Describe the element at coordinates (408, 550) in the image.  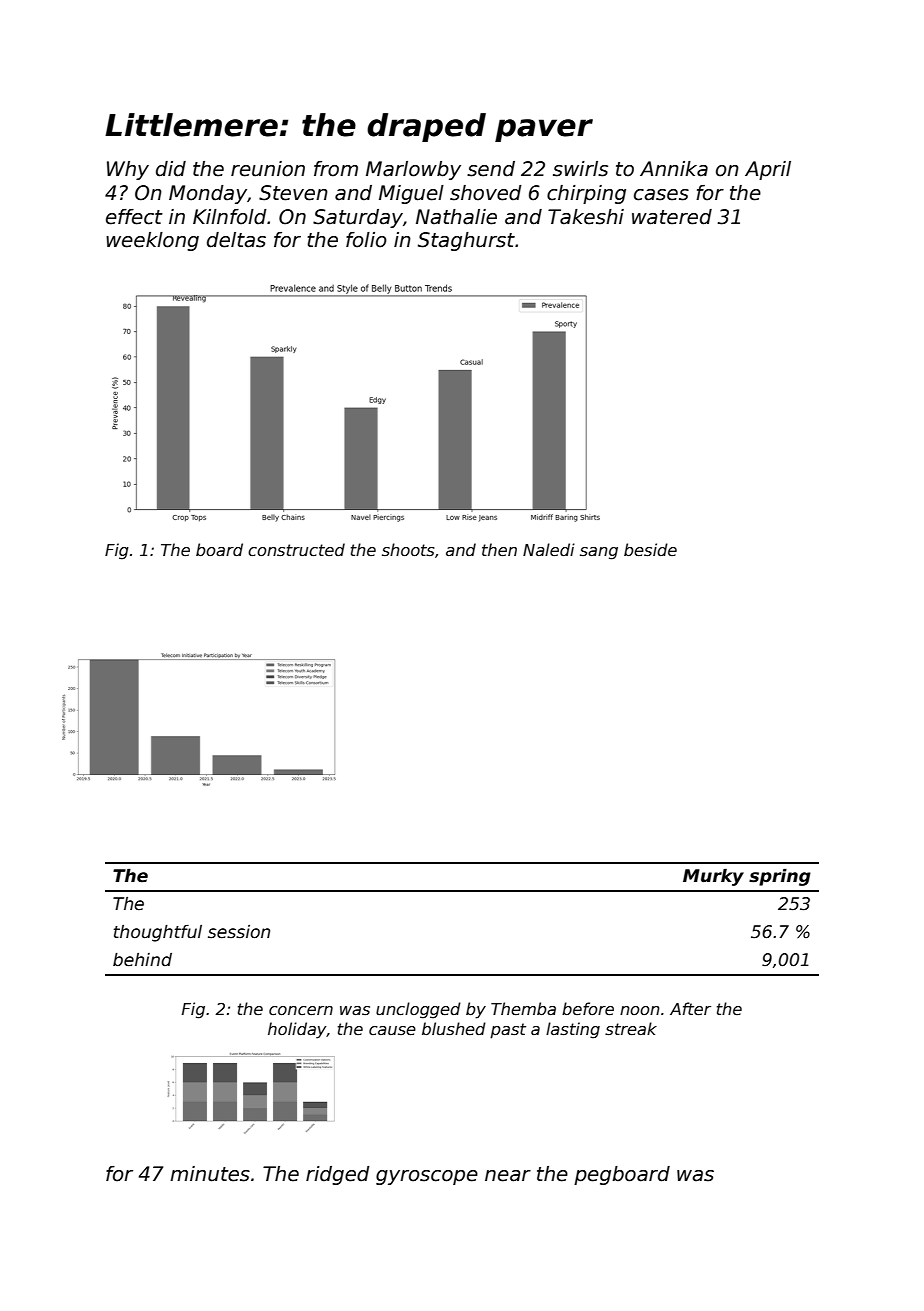
I see `shoots` at that location.
